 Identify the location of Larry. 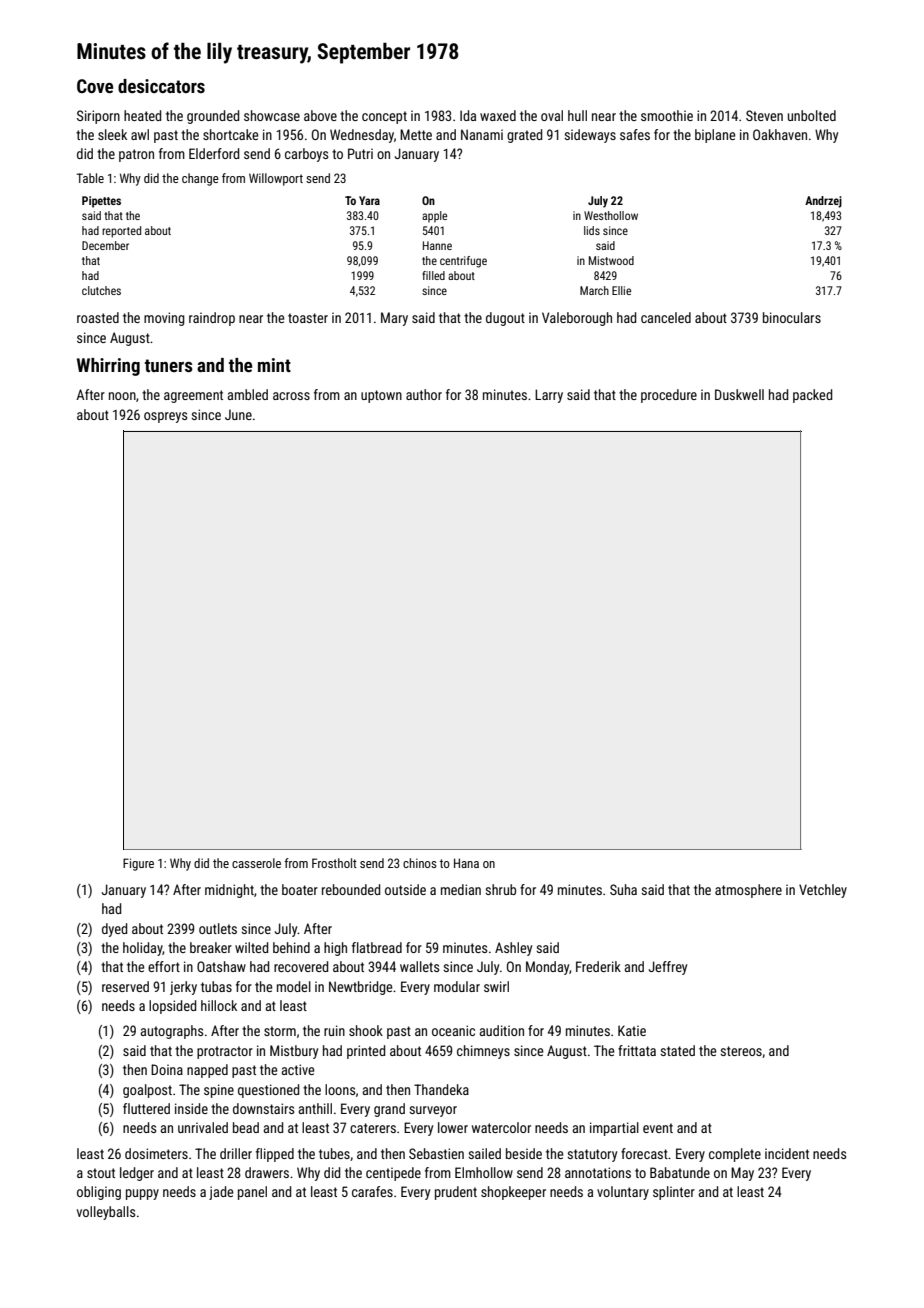
(549, 396).
